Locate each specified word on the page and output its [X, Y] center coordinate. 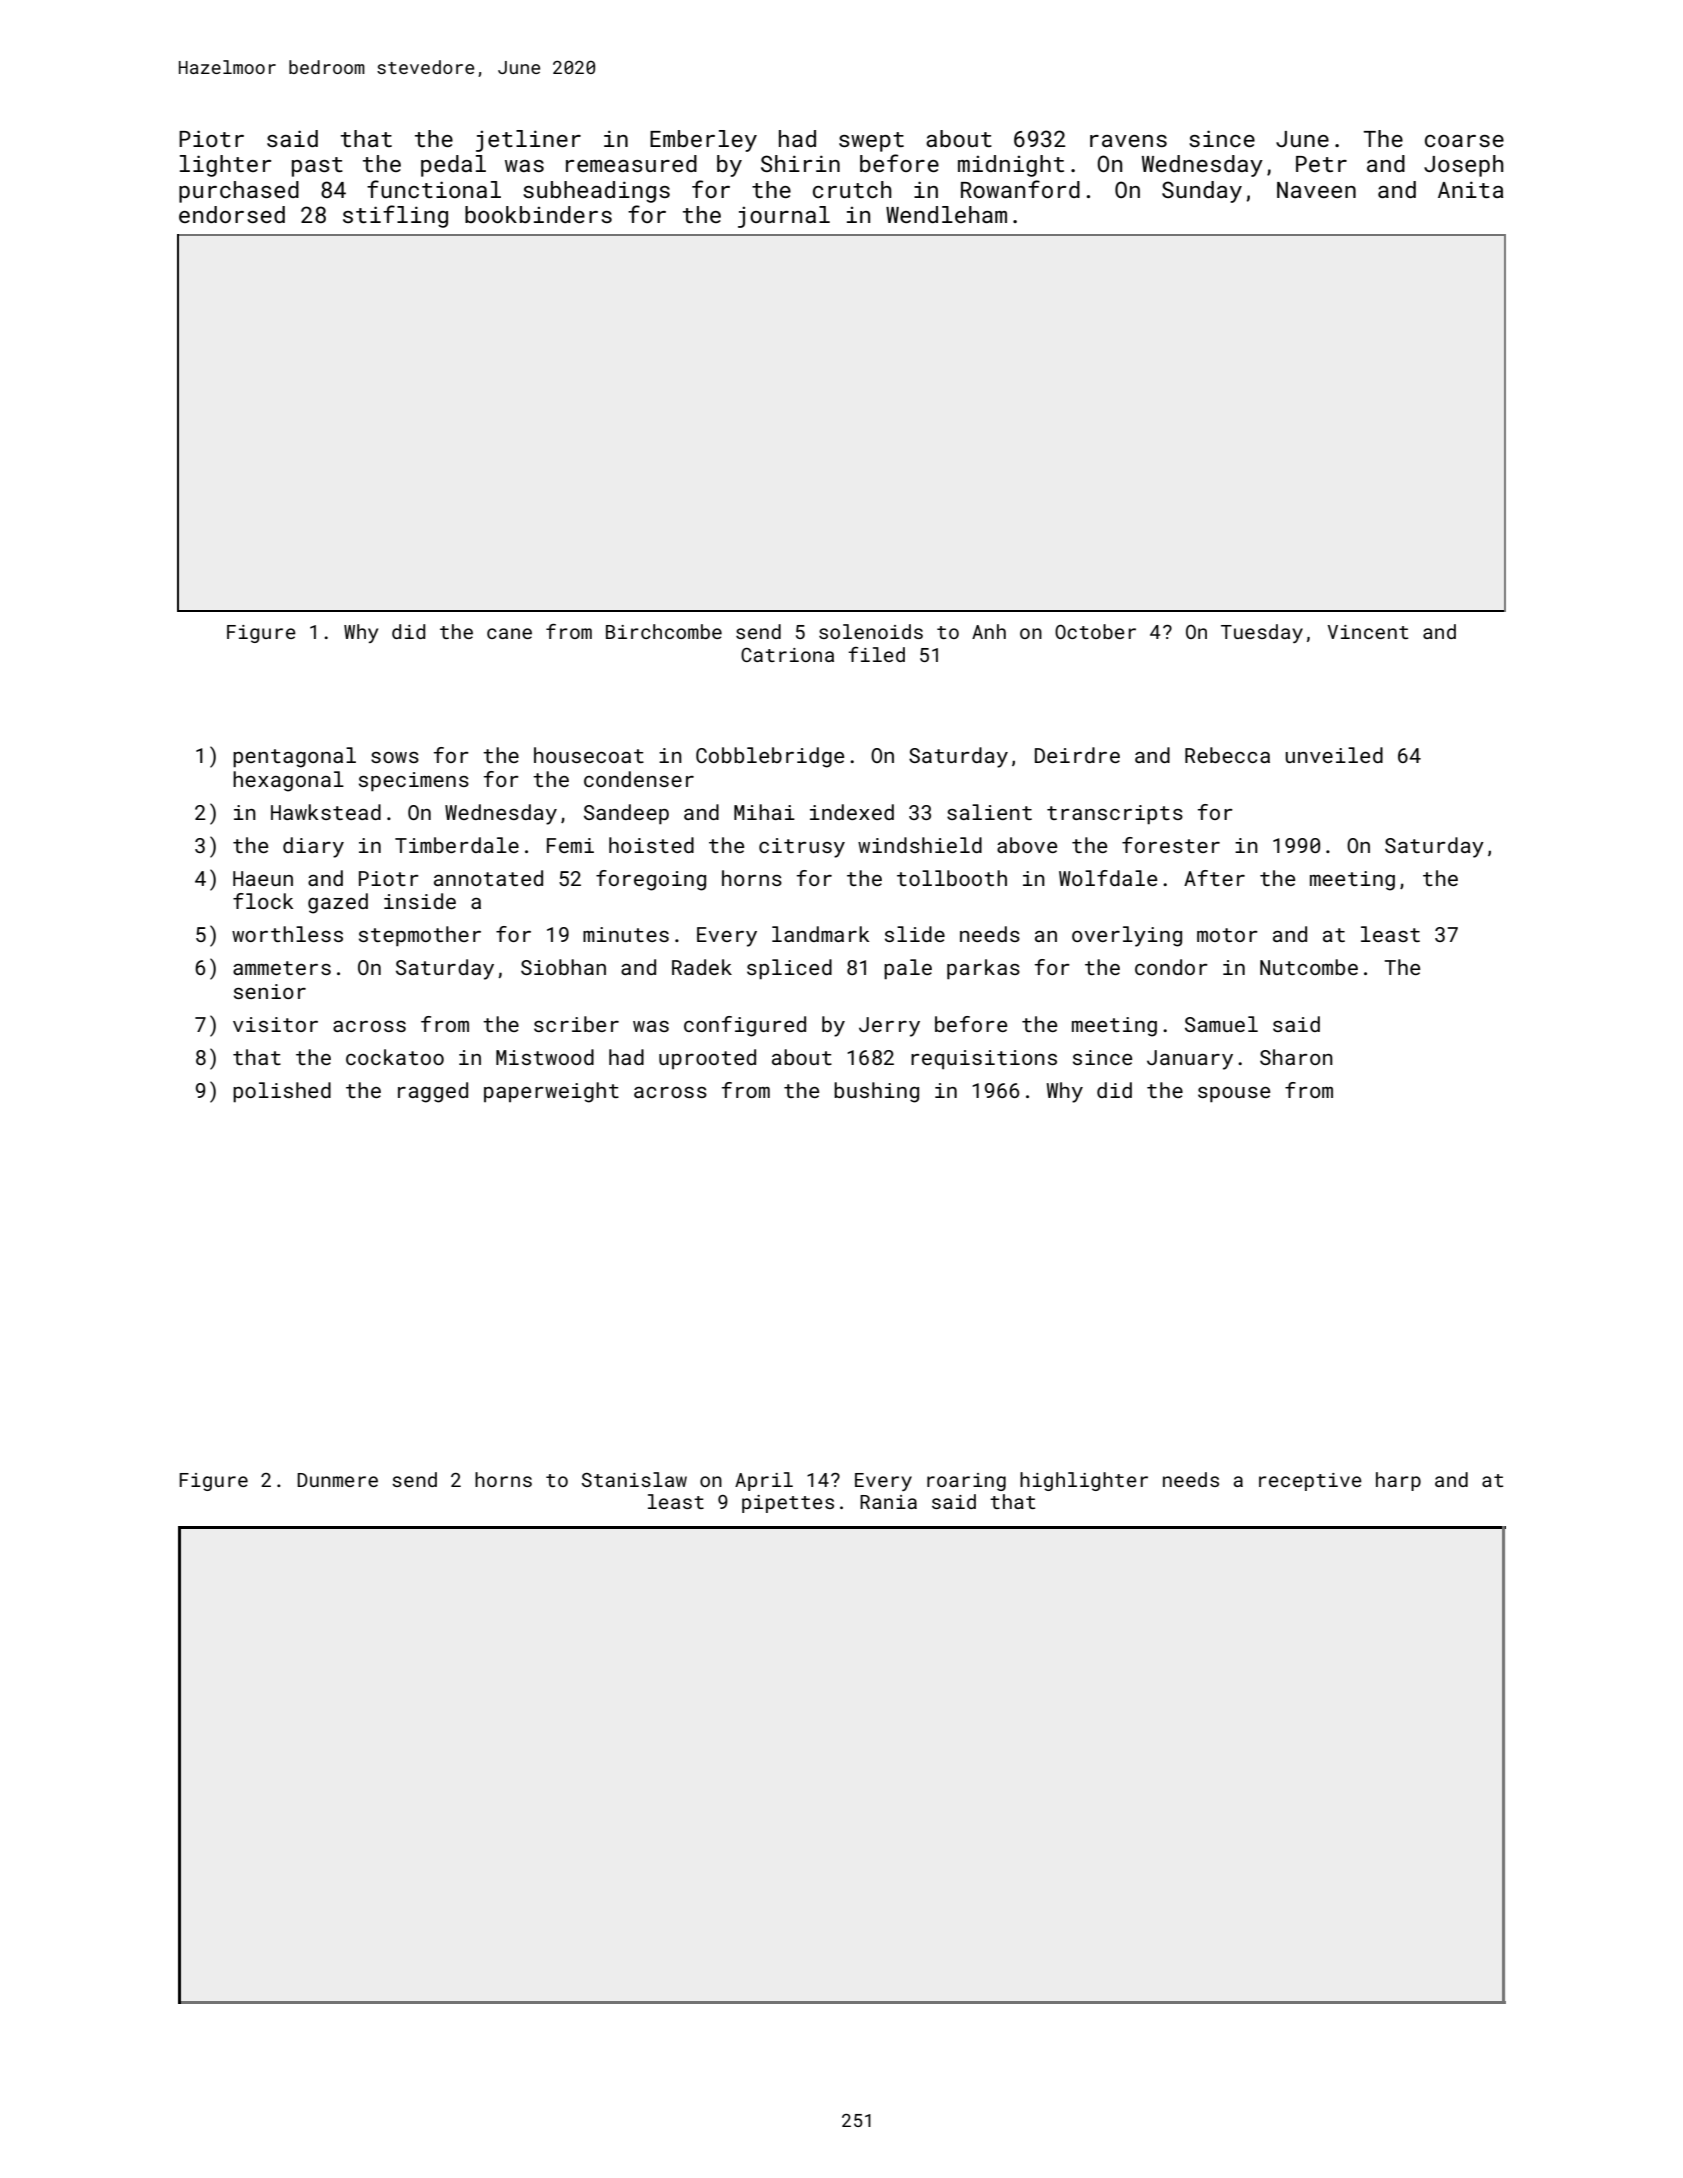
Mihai [764, 812]
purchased [239, 192]
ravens [1128, 141]
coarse [1464, 141]
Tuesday [1262, 633]
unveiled [1334, 755]
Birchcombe [664, 631]
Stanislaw [634, 1479]
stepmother [420, 936]
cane [509, 633]
